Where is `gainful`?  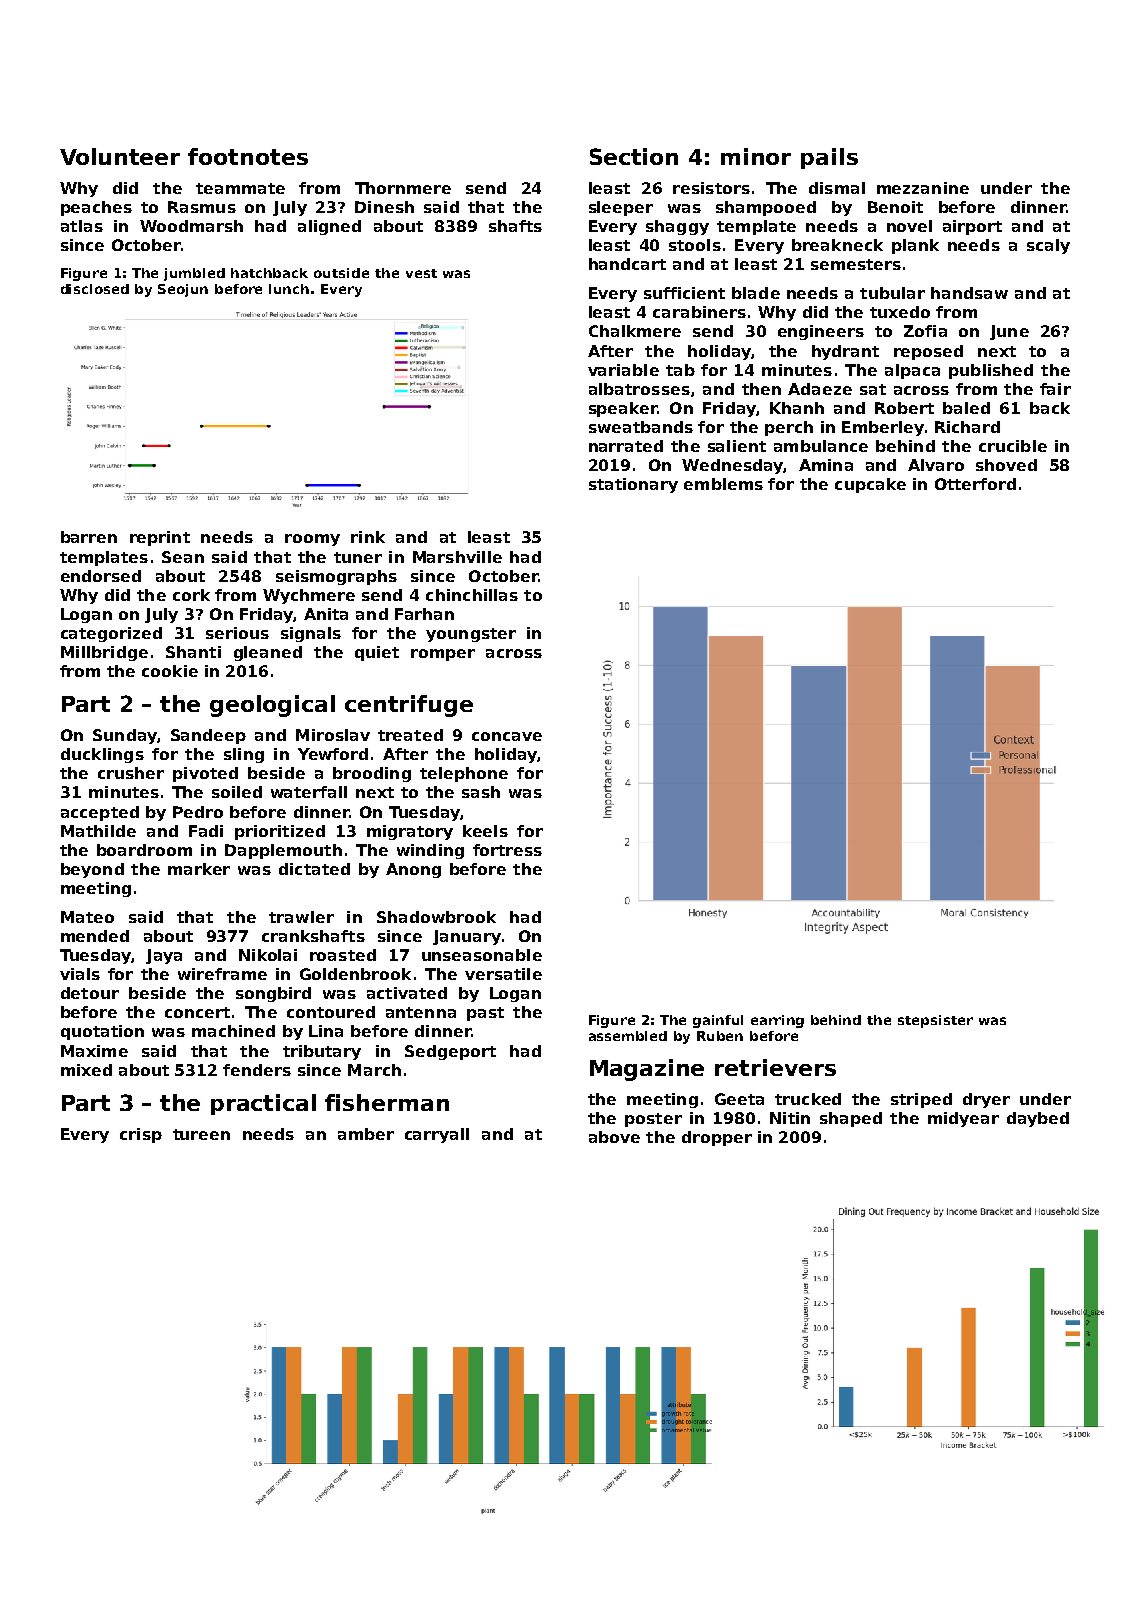
gainful is located at coordinates (718, 1021).
